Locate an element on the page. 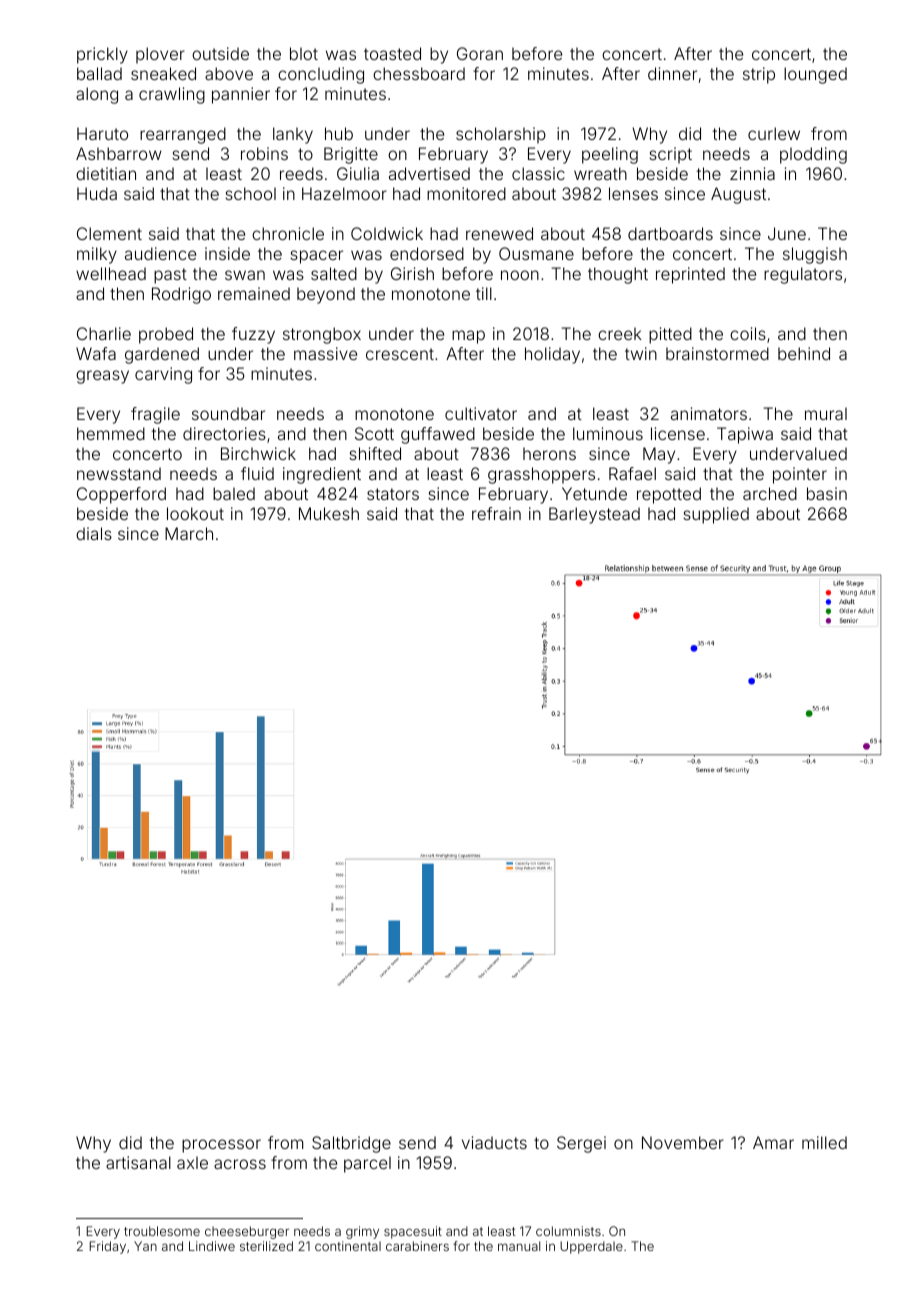 Image resolution: width=924 pixels, height=1308 pixels. artisanal is located at coordinates (138, 1162).
